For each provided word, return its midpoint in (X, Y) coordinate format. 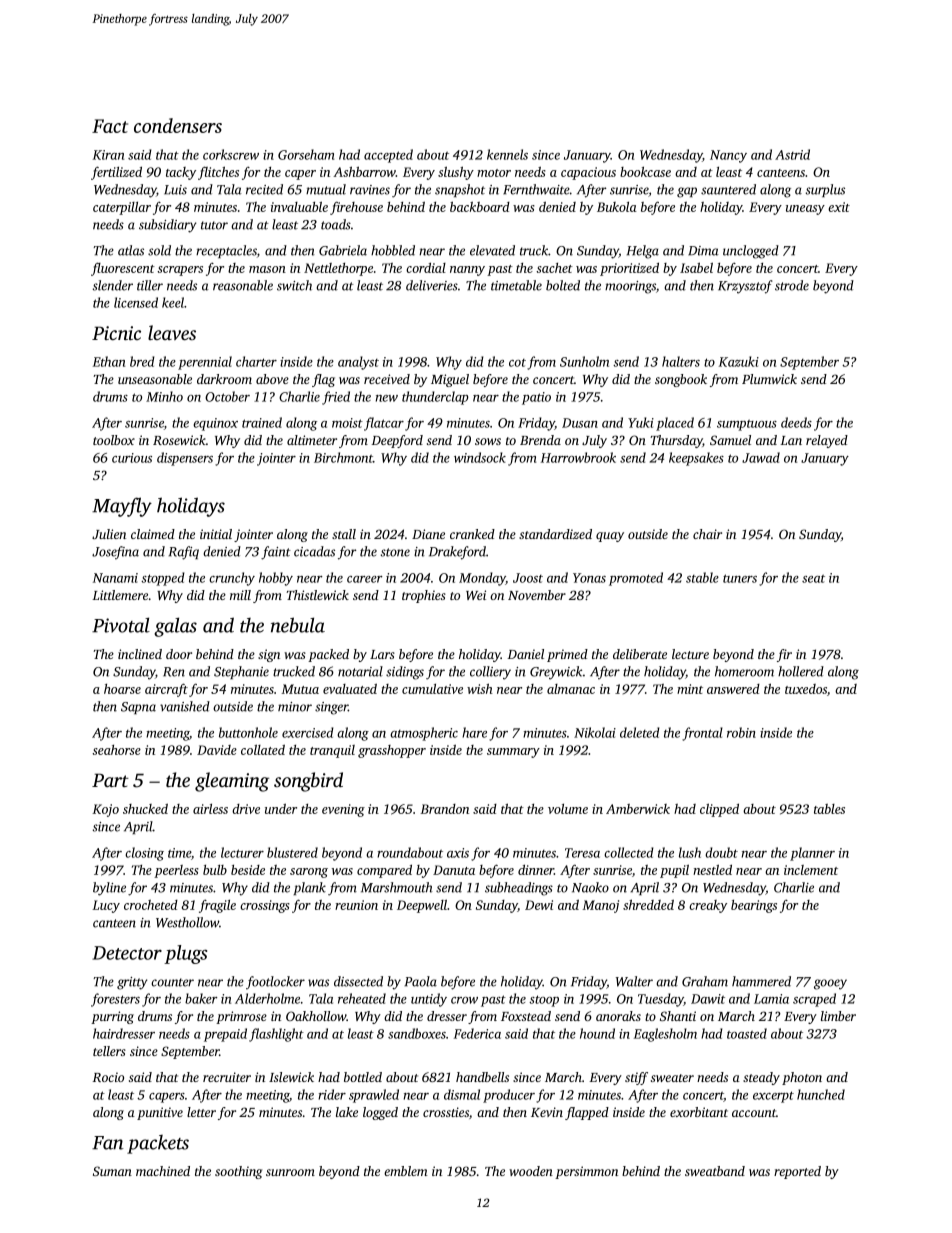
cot (517, 363)
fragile (217, 906)
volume (568, 809)
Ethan (109, 361)
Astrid (792, 154)
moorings (630, 287)
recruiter (227, 1077)
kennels (507, 154)
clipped (719, 810)
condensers (178, 125)
